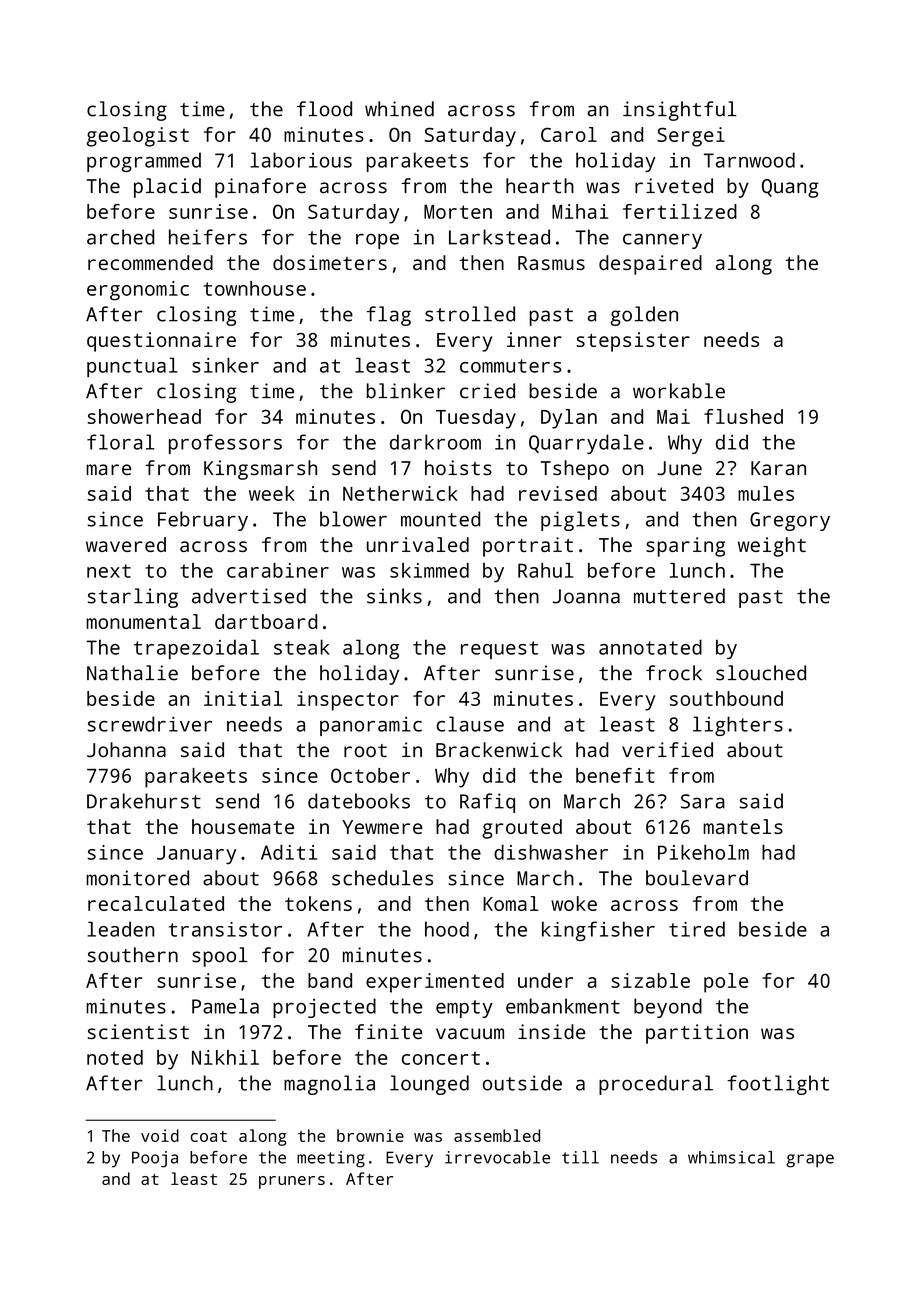 Image resolution: width=924 pixels, height=1308 pixels. I want to click on piglets, so click(580, 521).
